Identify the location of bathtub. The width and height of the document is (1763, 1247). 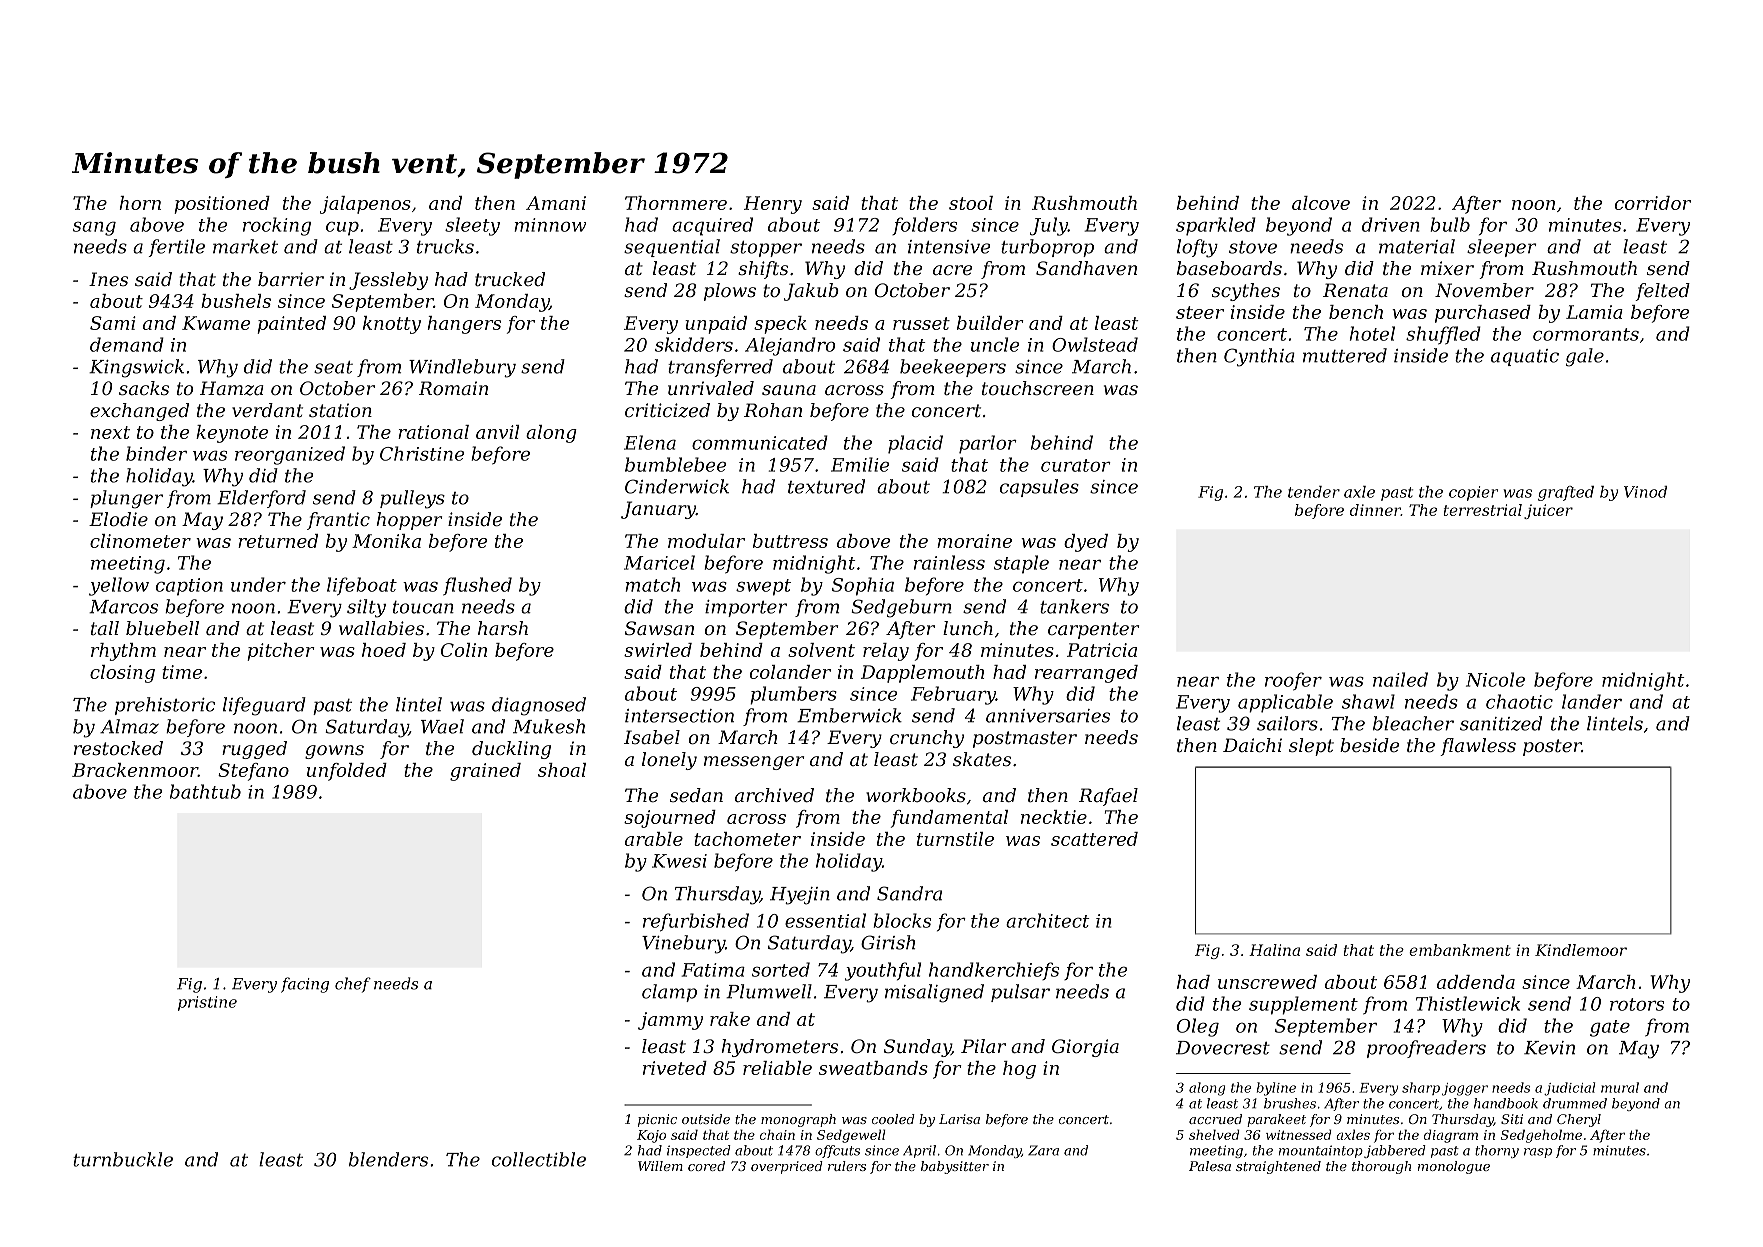
(205, 791).
